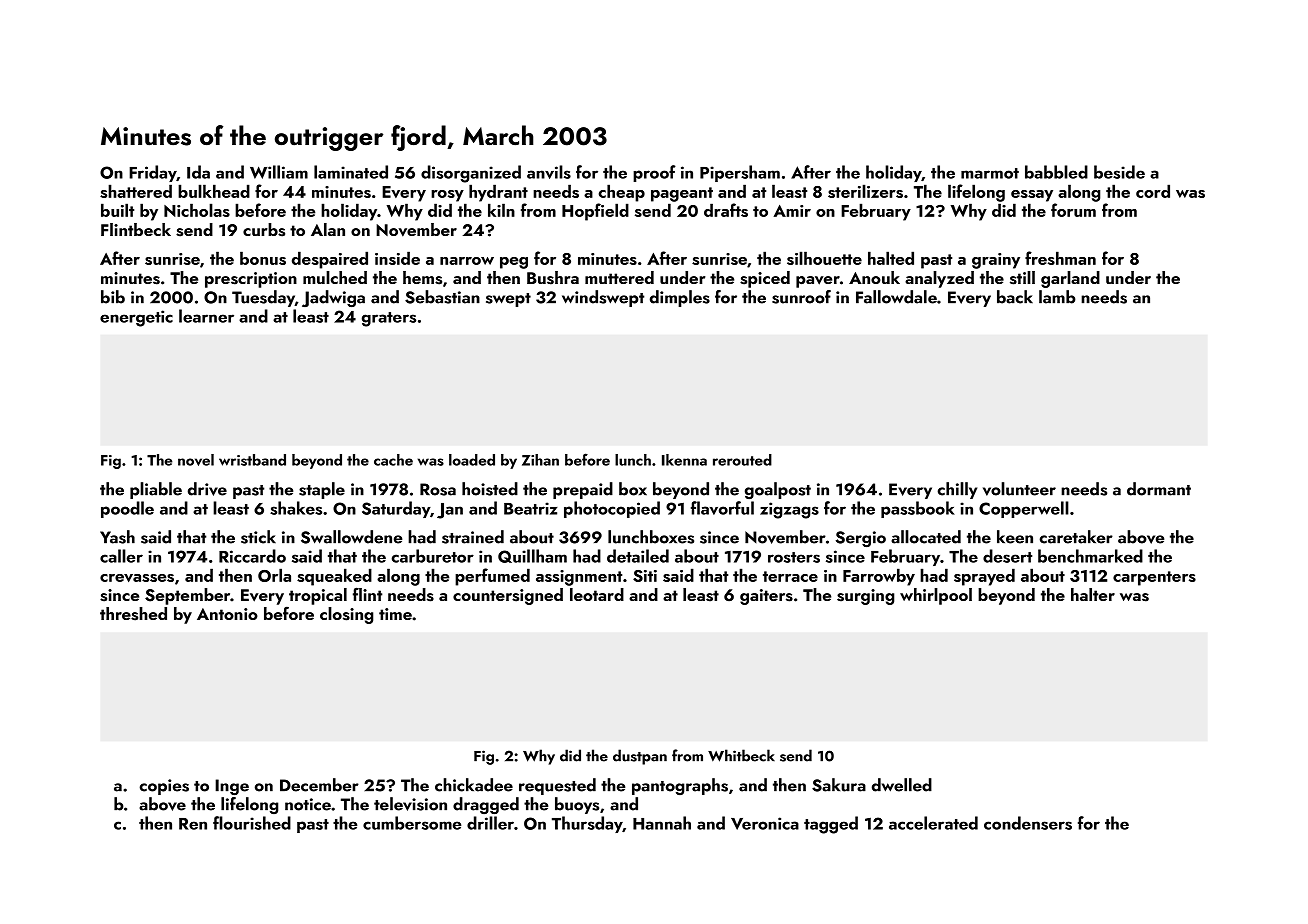  What do you see at coordinates (662, 823) in the document?
I see `Hannah` at bounding box center [662, 823].
